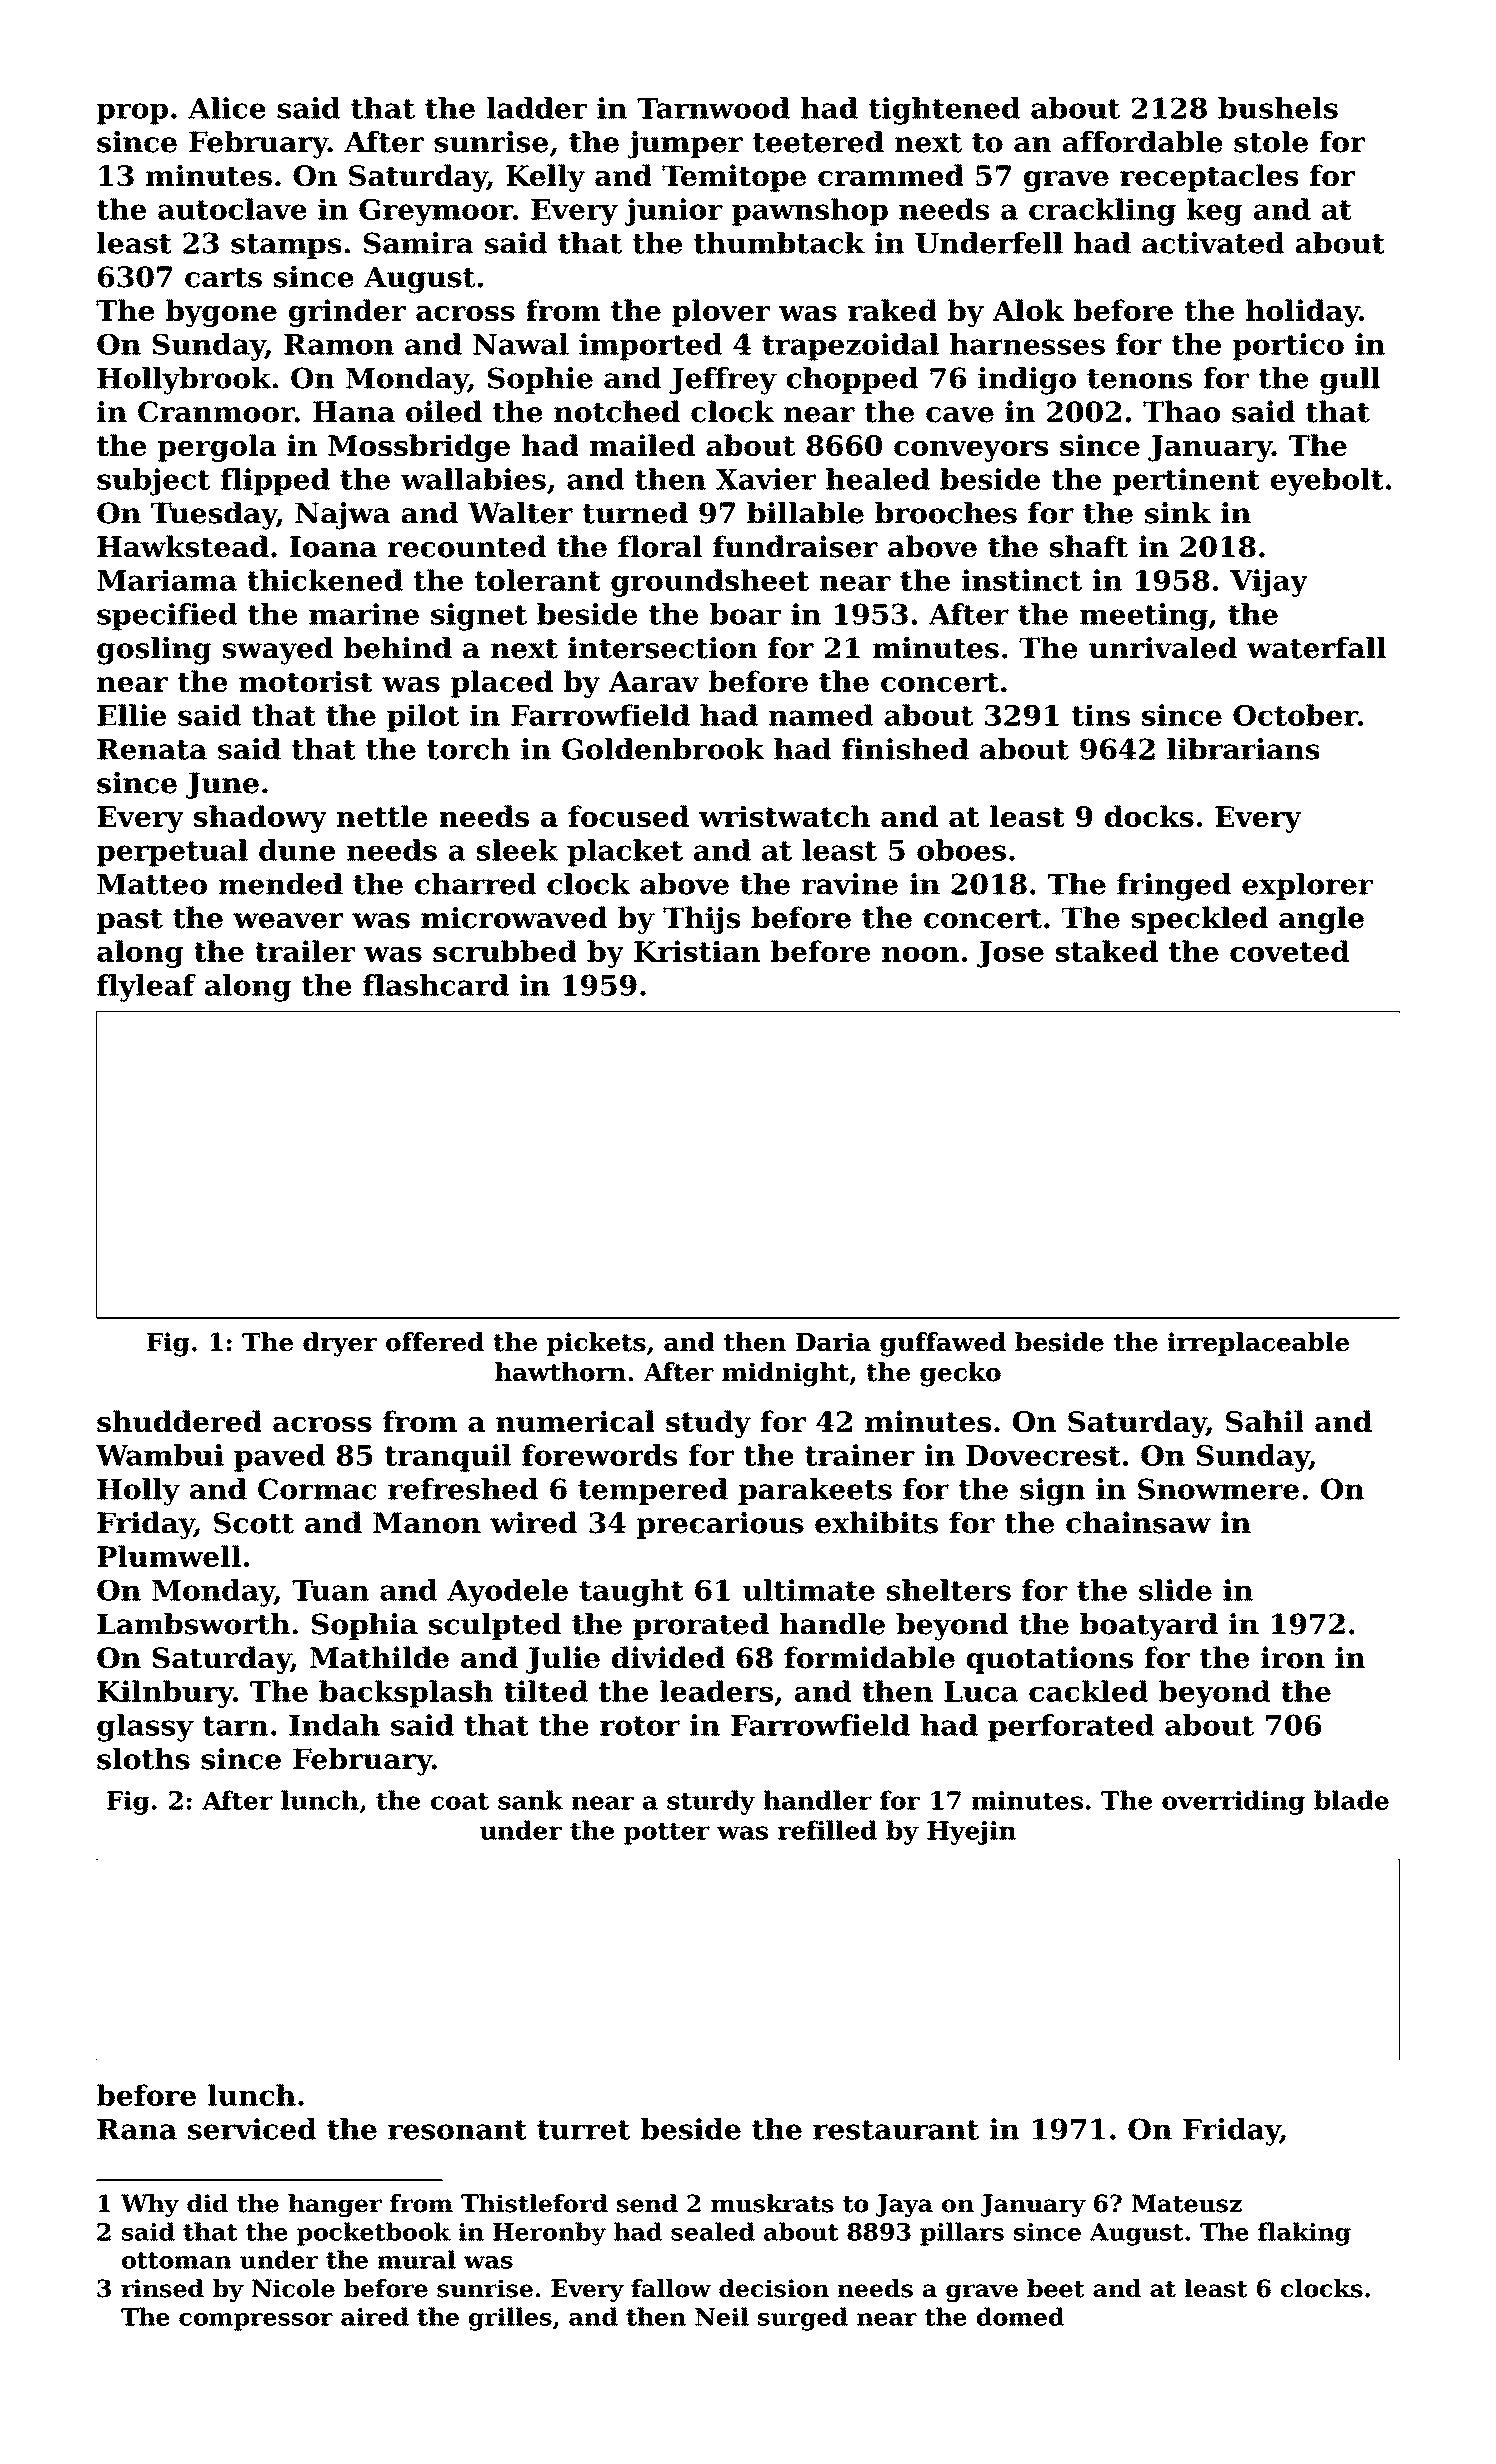 The height and width of the screenshot is (2464, 1496). I want to click on restaurant, so click(896, 2130).
